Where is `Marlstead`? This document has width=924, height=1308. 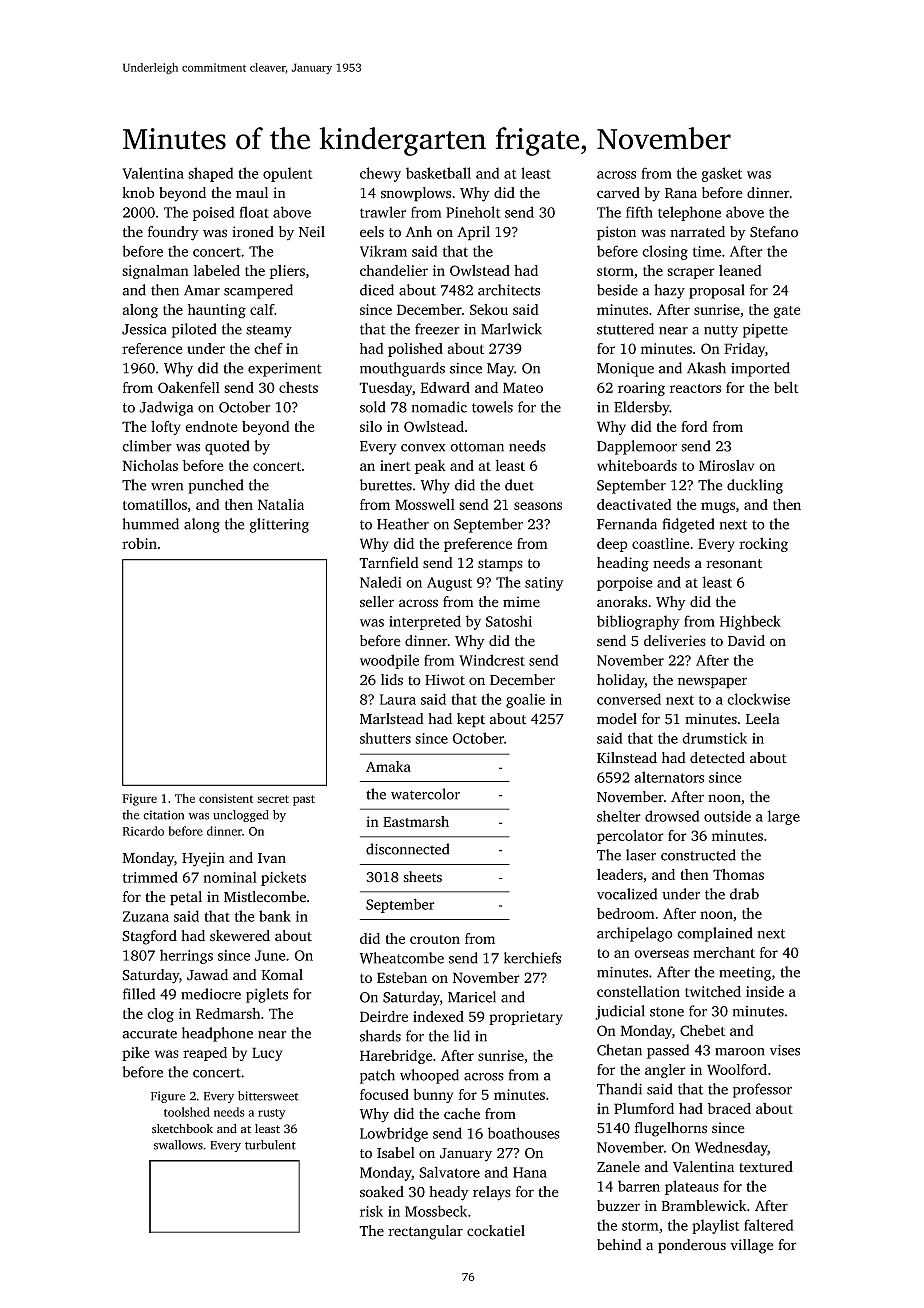
Marlstead is located at coordinates (392, 719).
